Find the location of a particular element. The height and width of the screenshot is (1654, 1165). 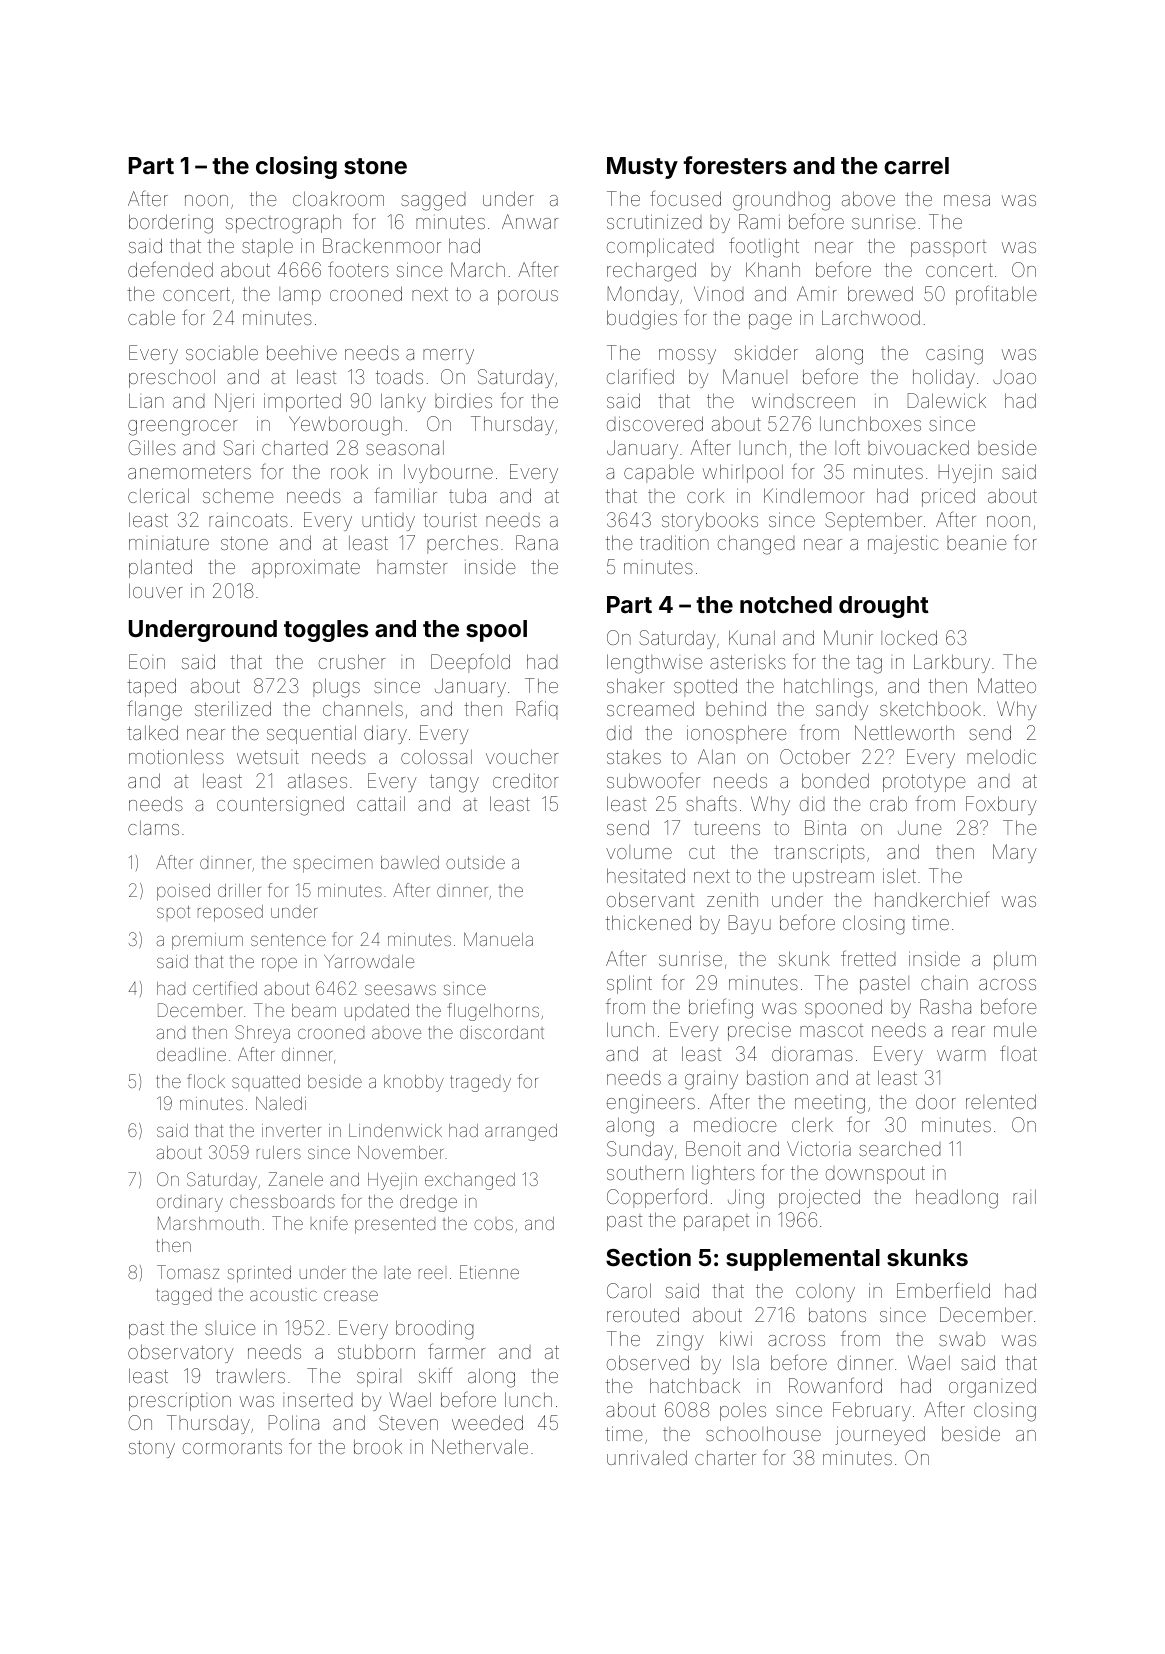

clams is located at coordinates (153, 827).
